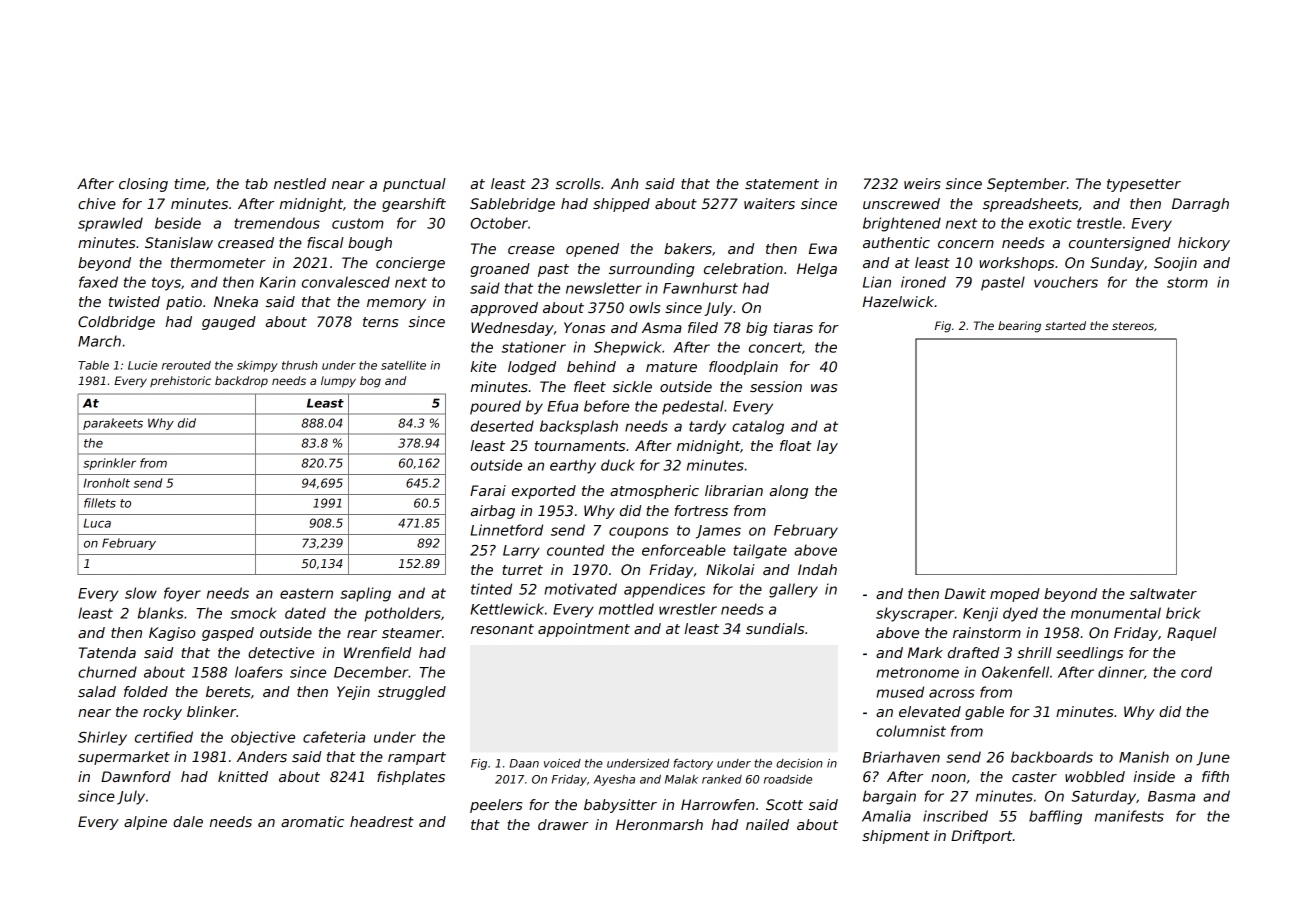  Describe the element at coordinates (365, 594) in the document. I see `sapling` at that location.
